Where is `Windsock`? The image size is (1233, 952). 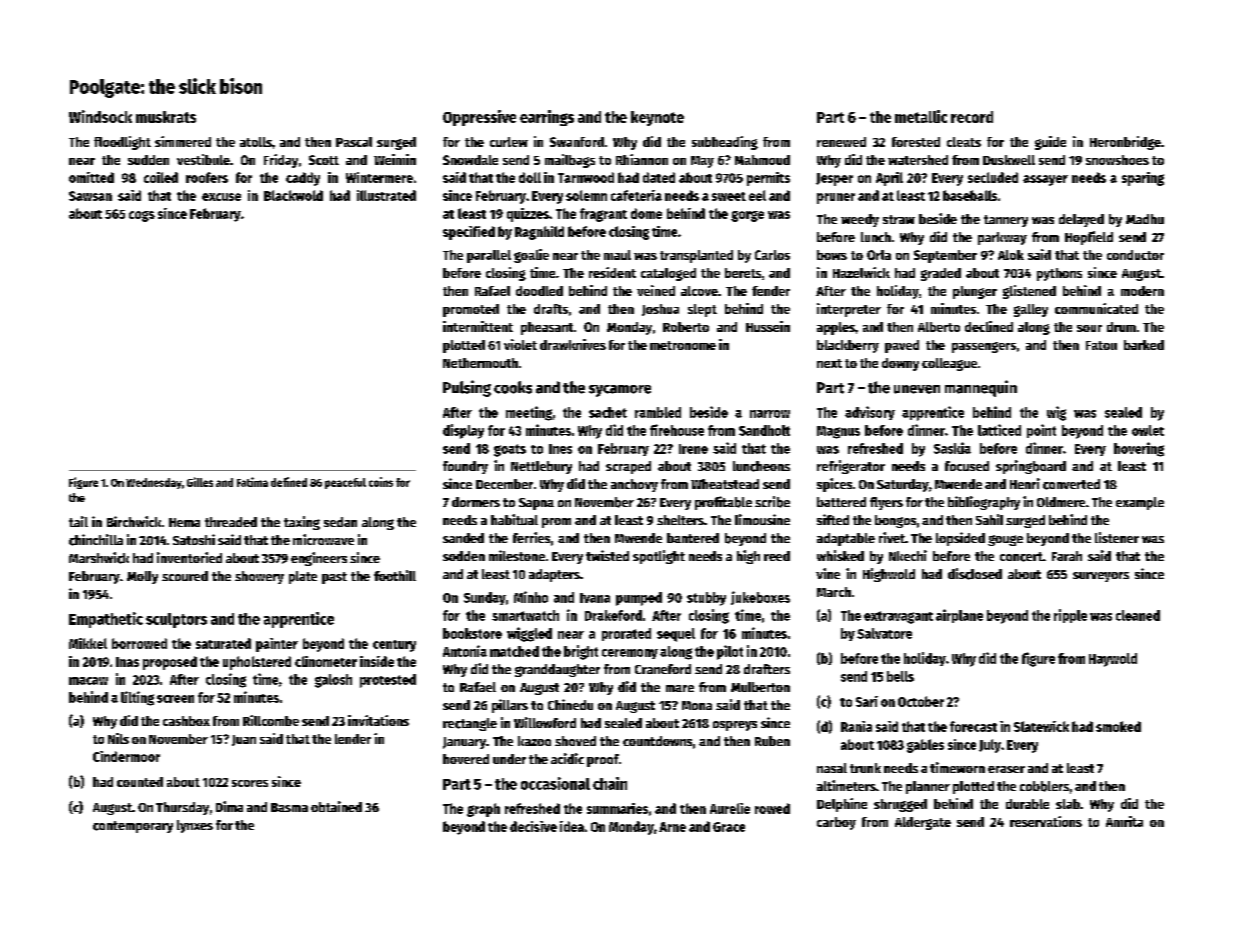 Windsock is located at coordinates (100, 116).
